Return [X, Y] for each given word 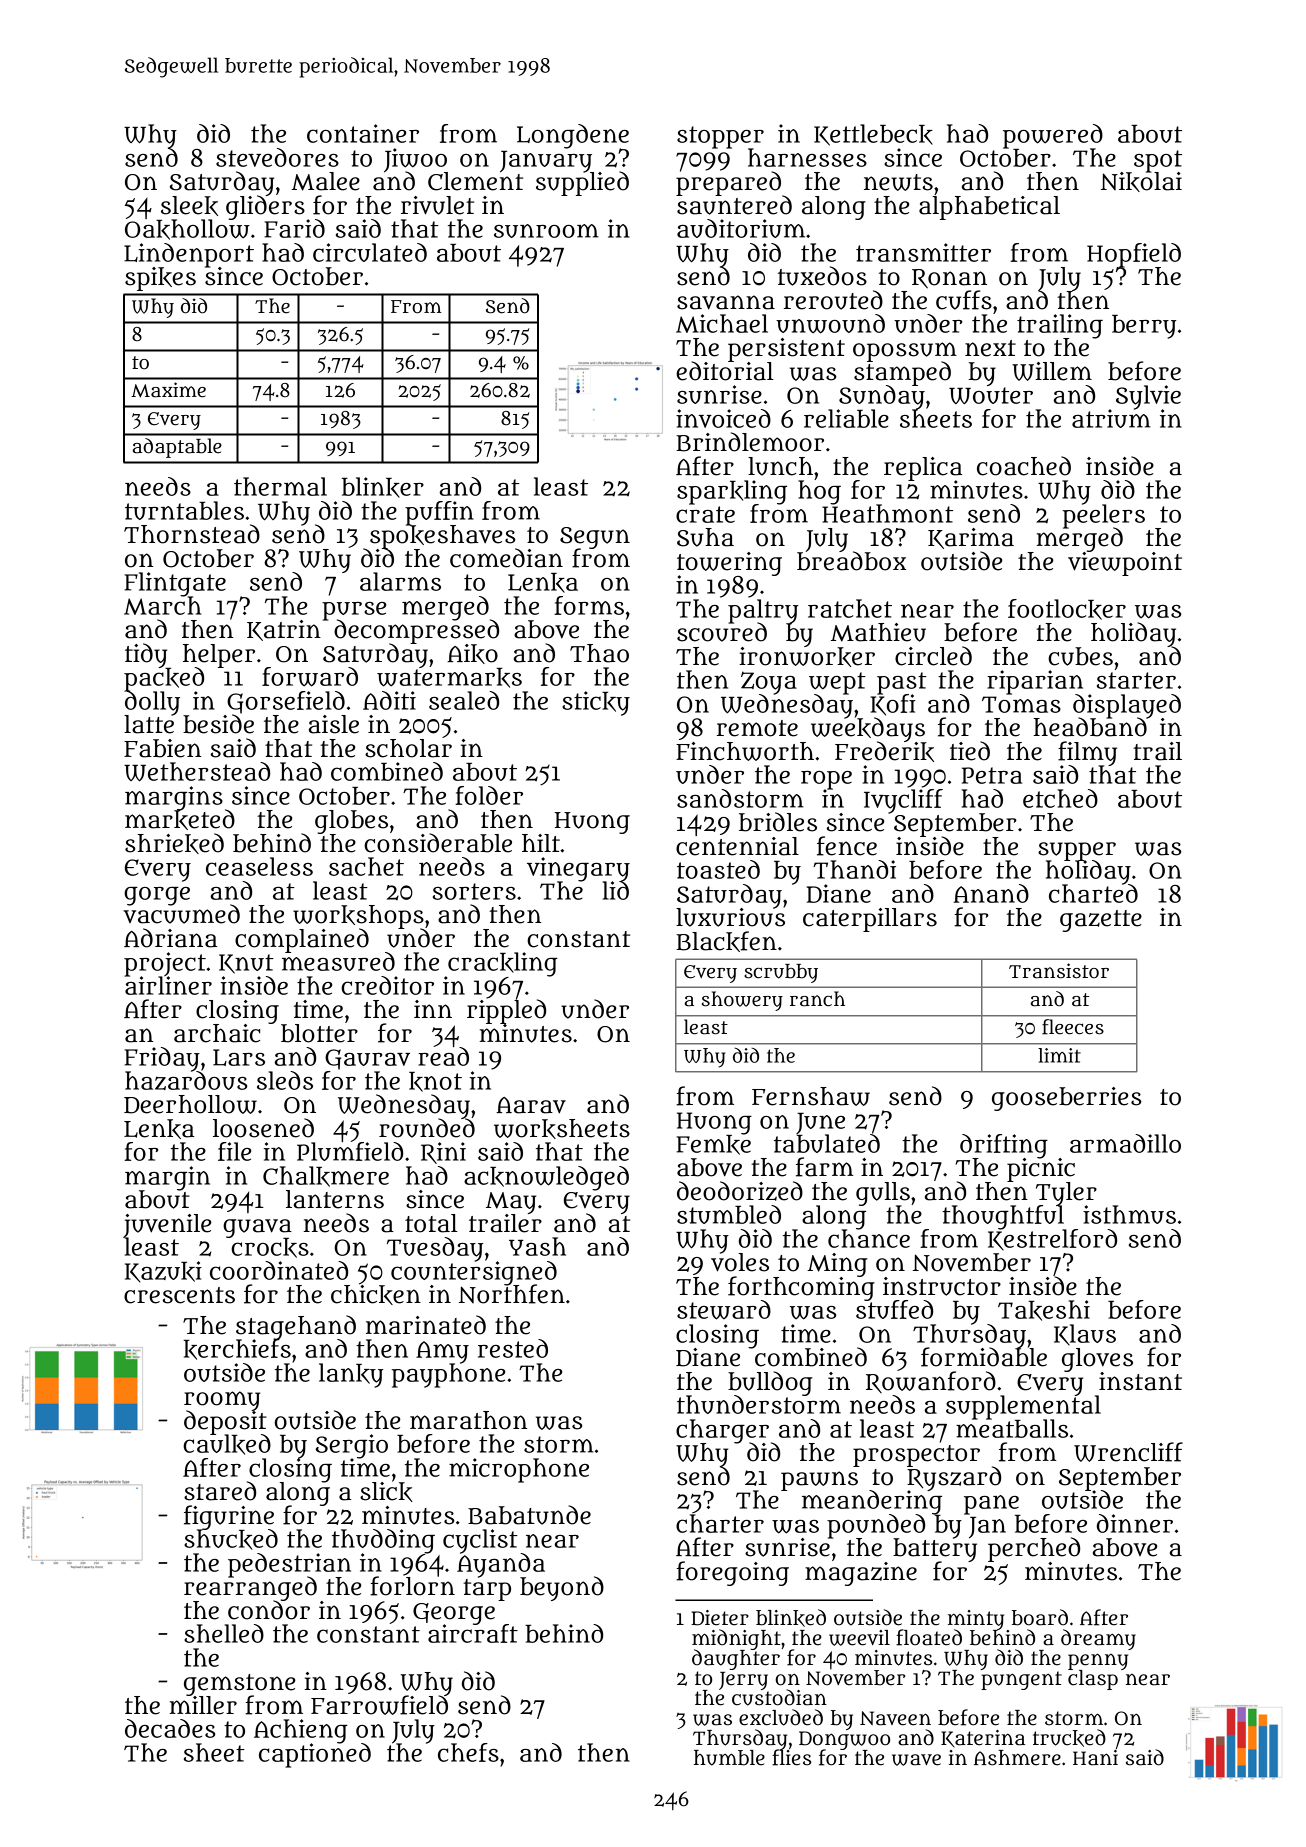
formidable [984, 1357]
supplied [582, 184]
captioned [315, 1755]
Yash [537, 1246]
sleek [189, 206]
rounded [427, 1128]
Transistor [1059, 971]
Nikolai [1141, 182]
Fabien [162, 748]
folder [489, 795]
